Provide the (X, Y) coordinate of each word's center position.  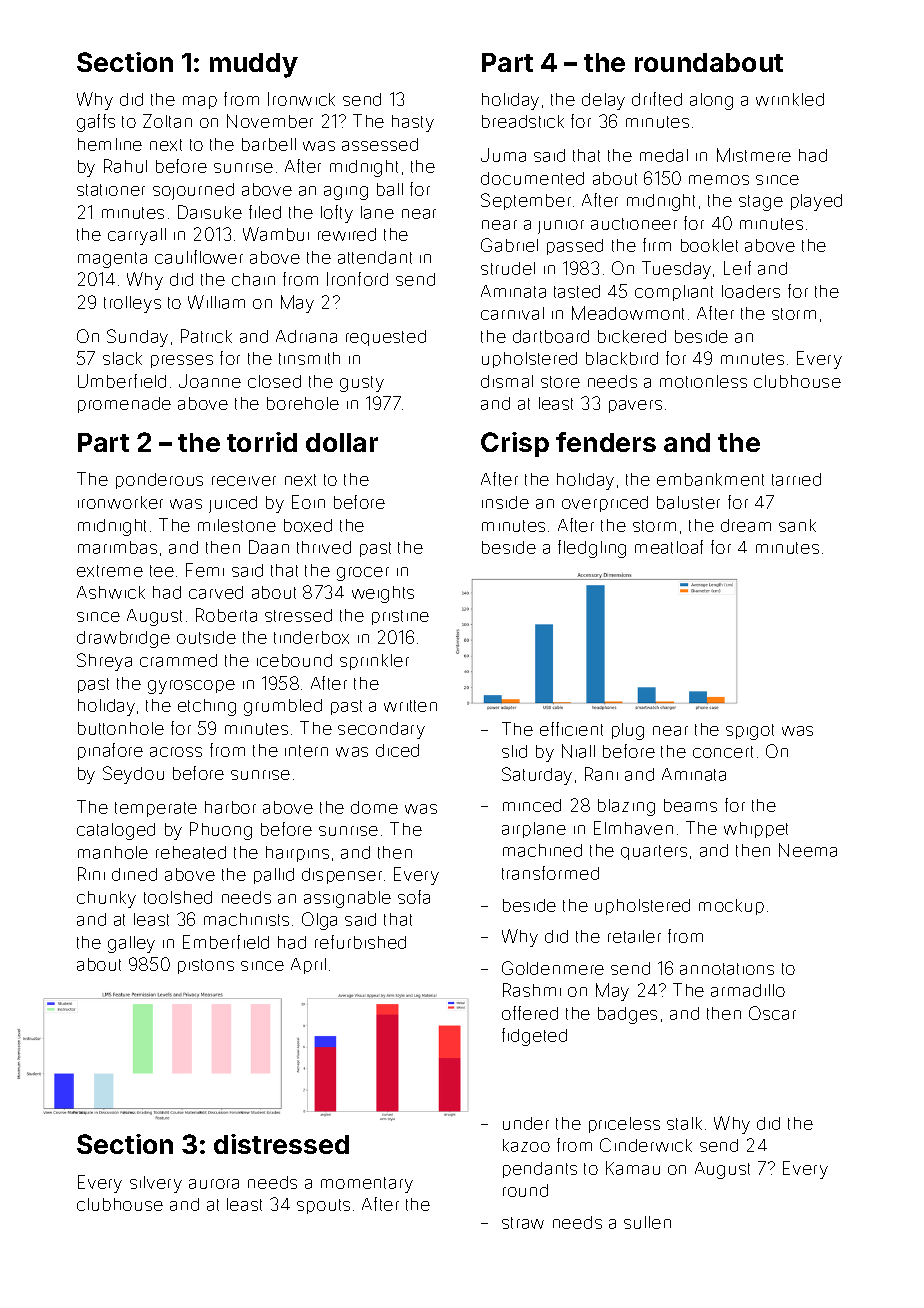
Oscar (772, 1013)
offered (530, 1013)
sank (797, 525)
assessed (380, 144)
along (711, 101)
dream (746, 525)
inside (505, 502)
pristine (400, 617)
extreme (110, 571)
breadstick (523, 121)
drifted (657, 99)
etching (207, 707)
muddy (254, 65)
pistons (206, 966)
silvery (156, 1184)
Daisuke (210, 212)
